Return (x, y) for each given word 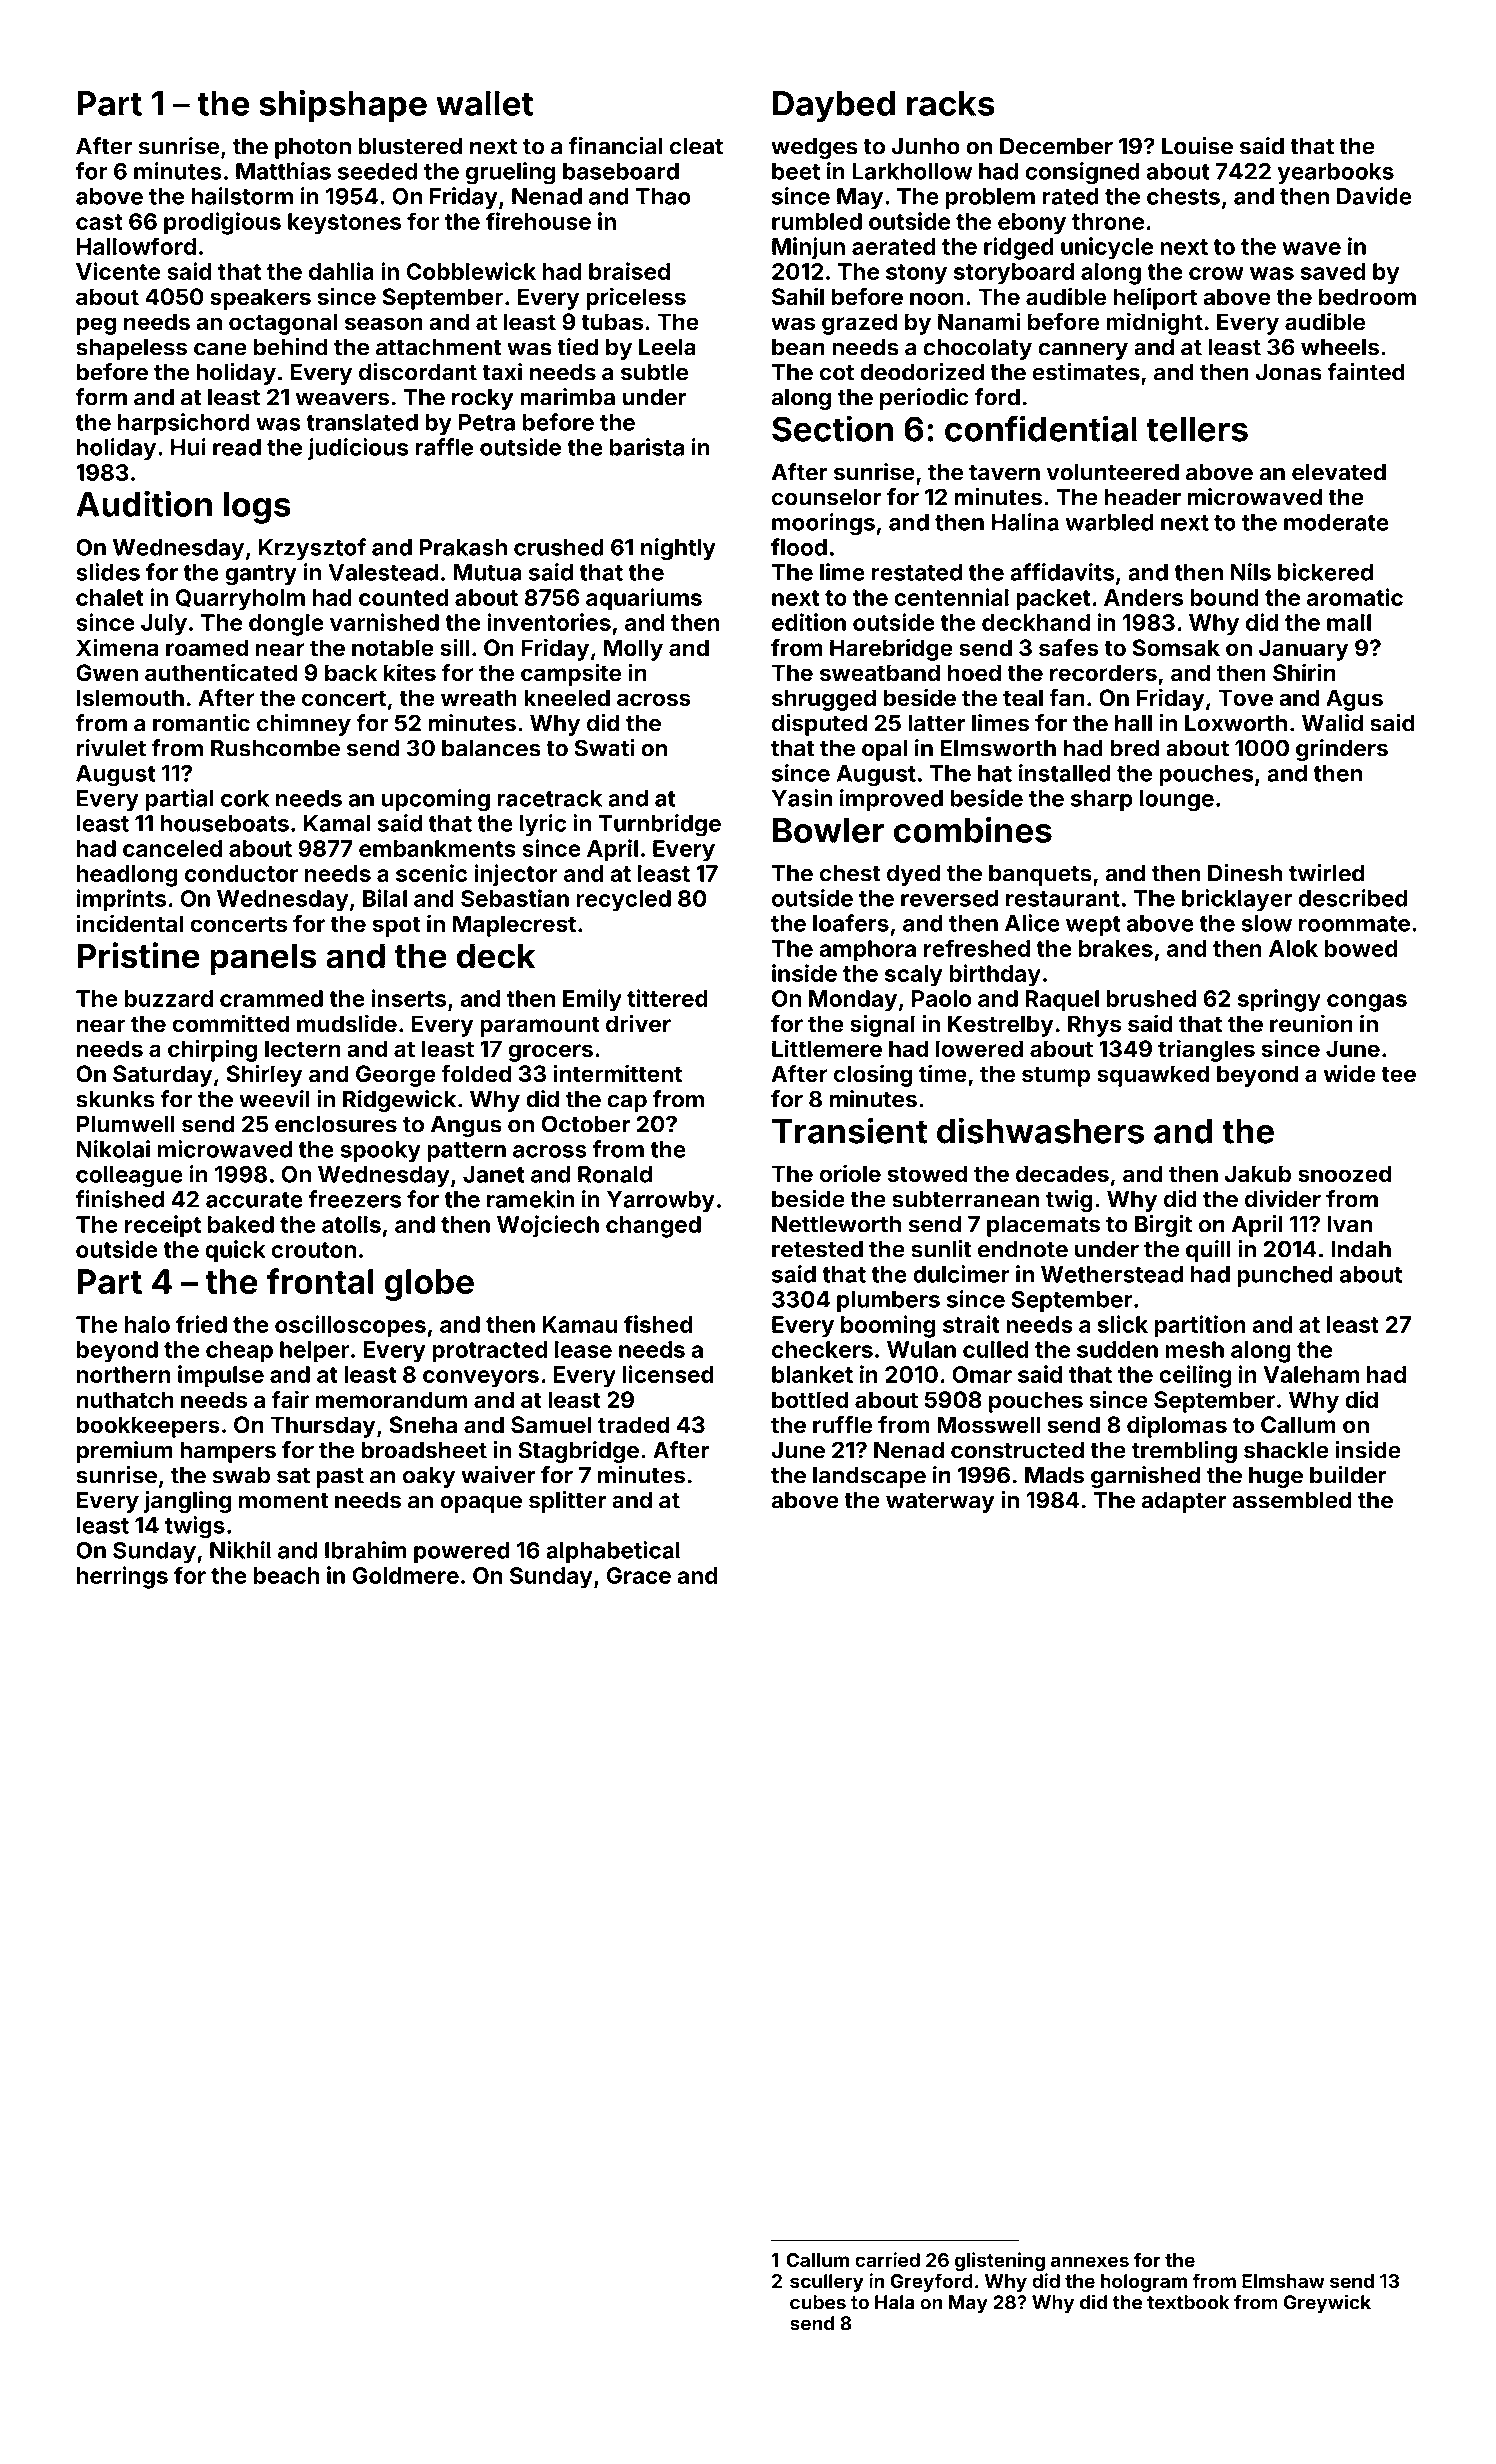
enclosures (336, 1124)
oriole (850, 1173)
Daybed (834, 107)
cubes (818, 2302)
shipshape (343, 106)
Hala (894, 2302)
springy (1279, 1000)
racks (951, 103)
